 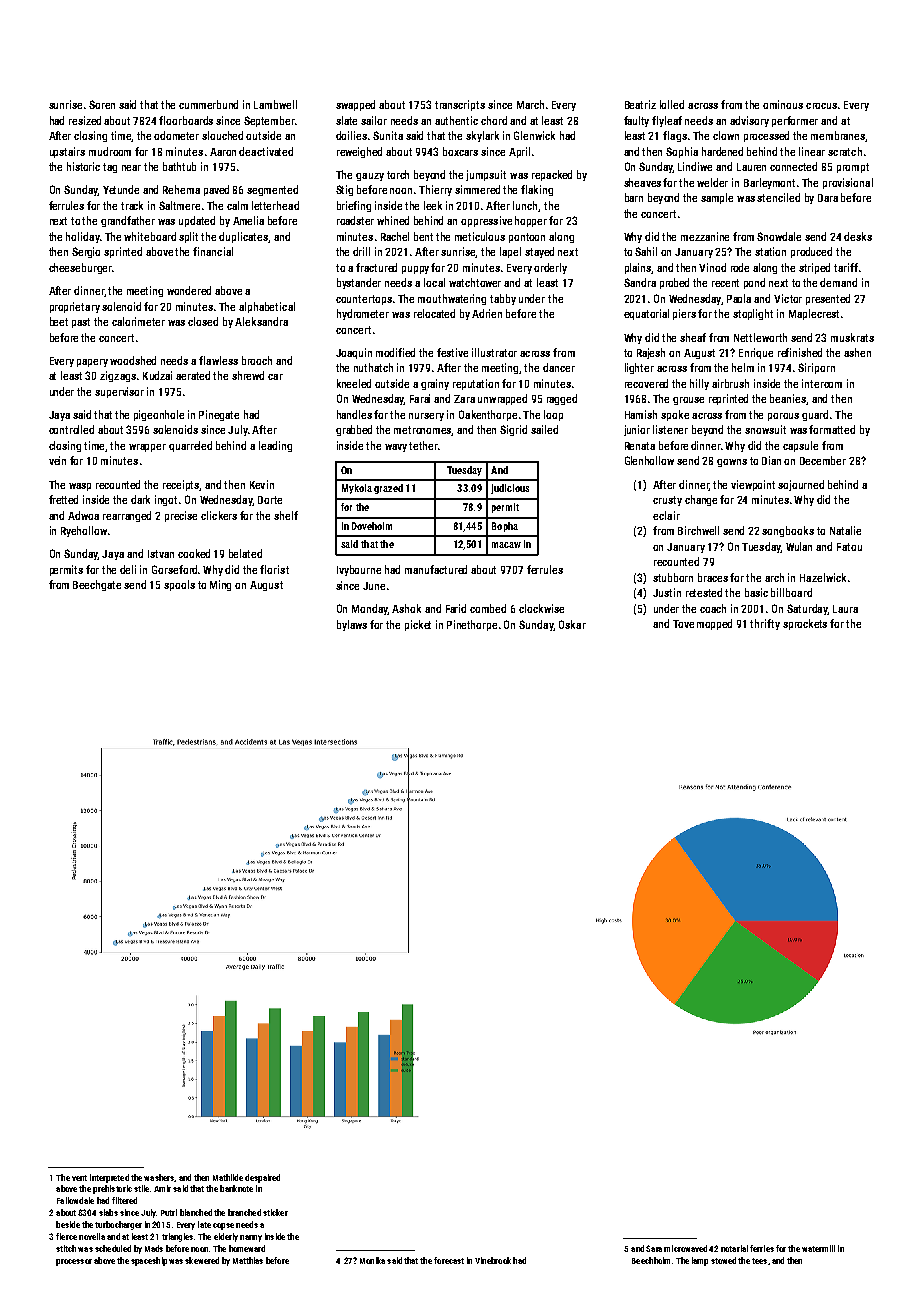 What do you see at coordinates (513, 430) in the screenshot?
I see `Sigrid` at bounding box center [513, 430].
